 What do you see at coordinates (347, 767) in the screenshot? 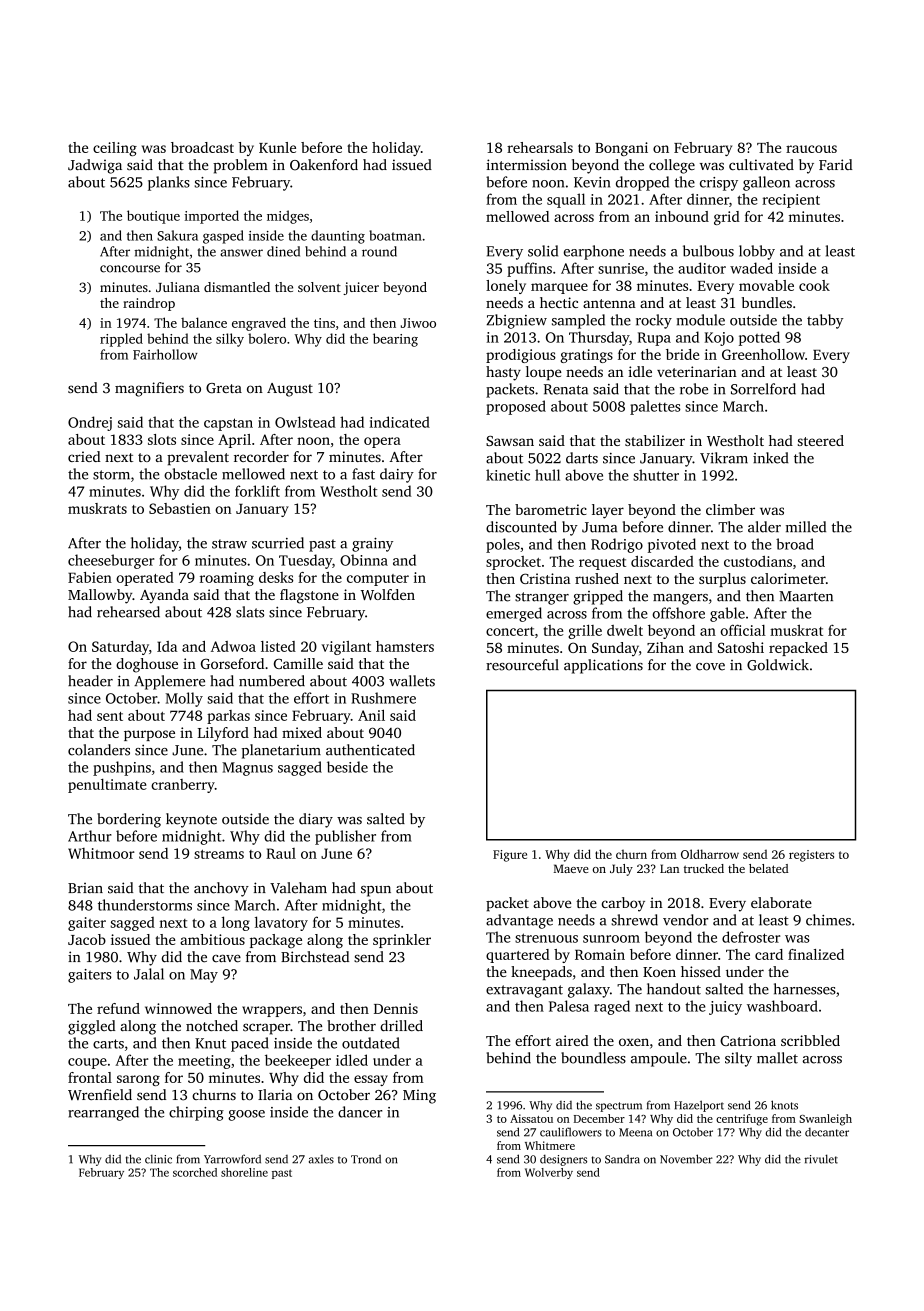
I see `beside` at bounding box center [347, 767].
